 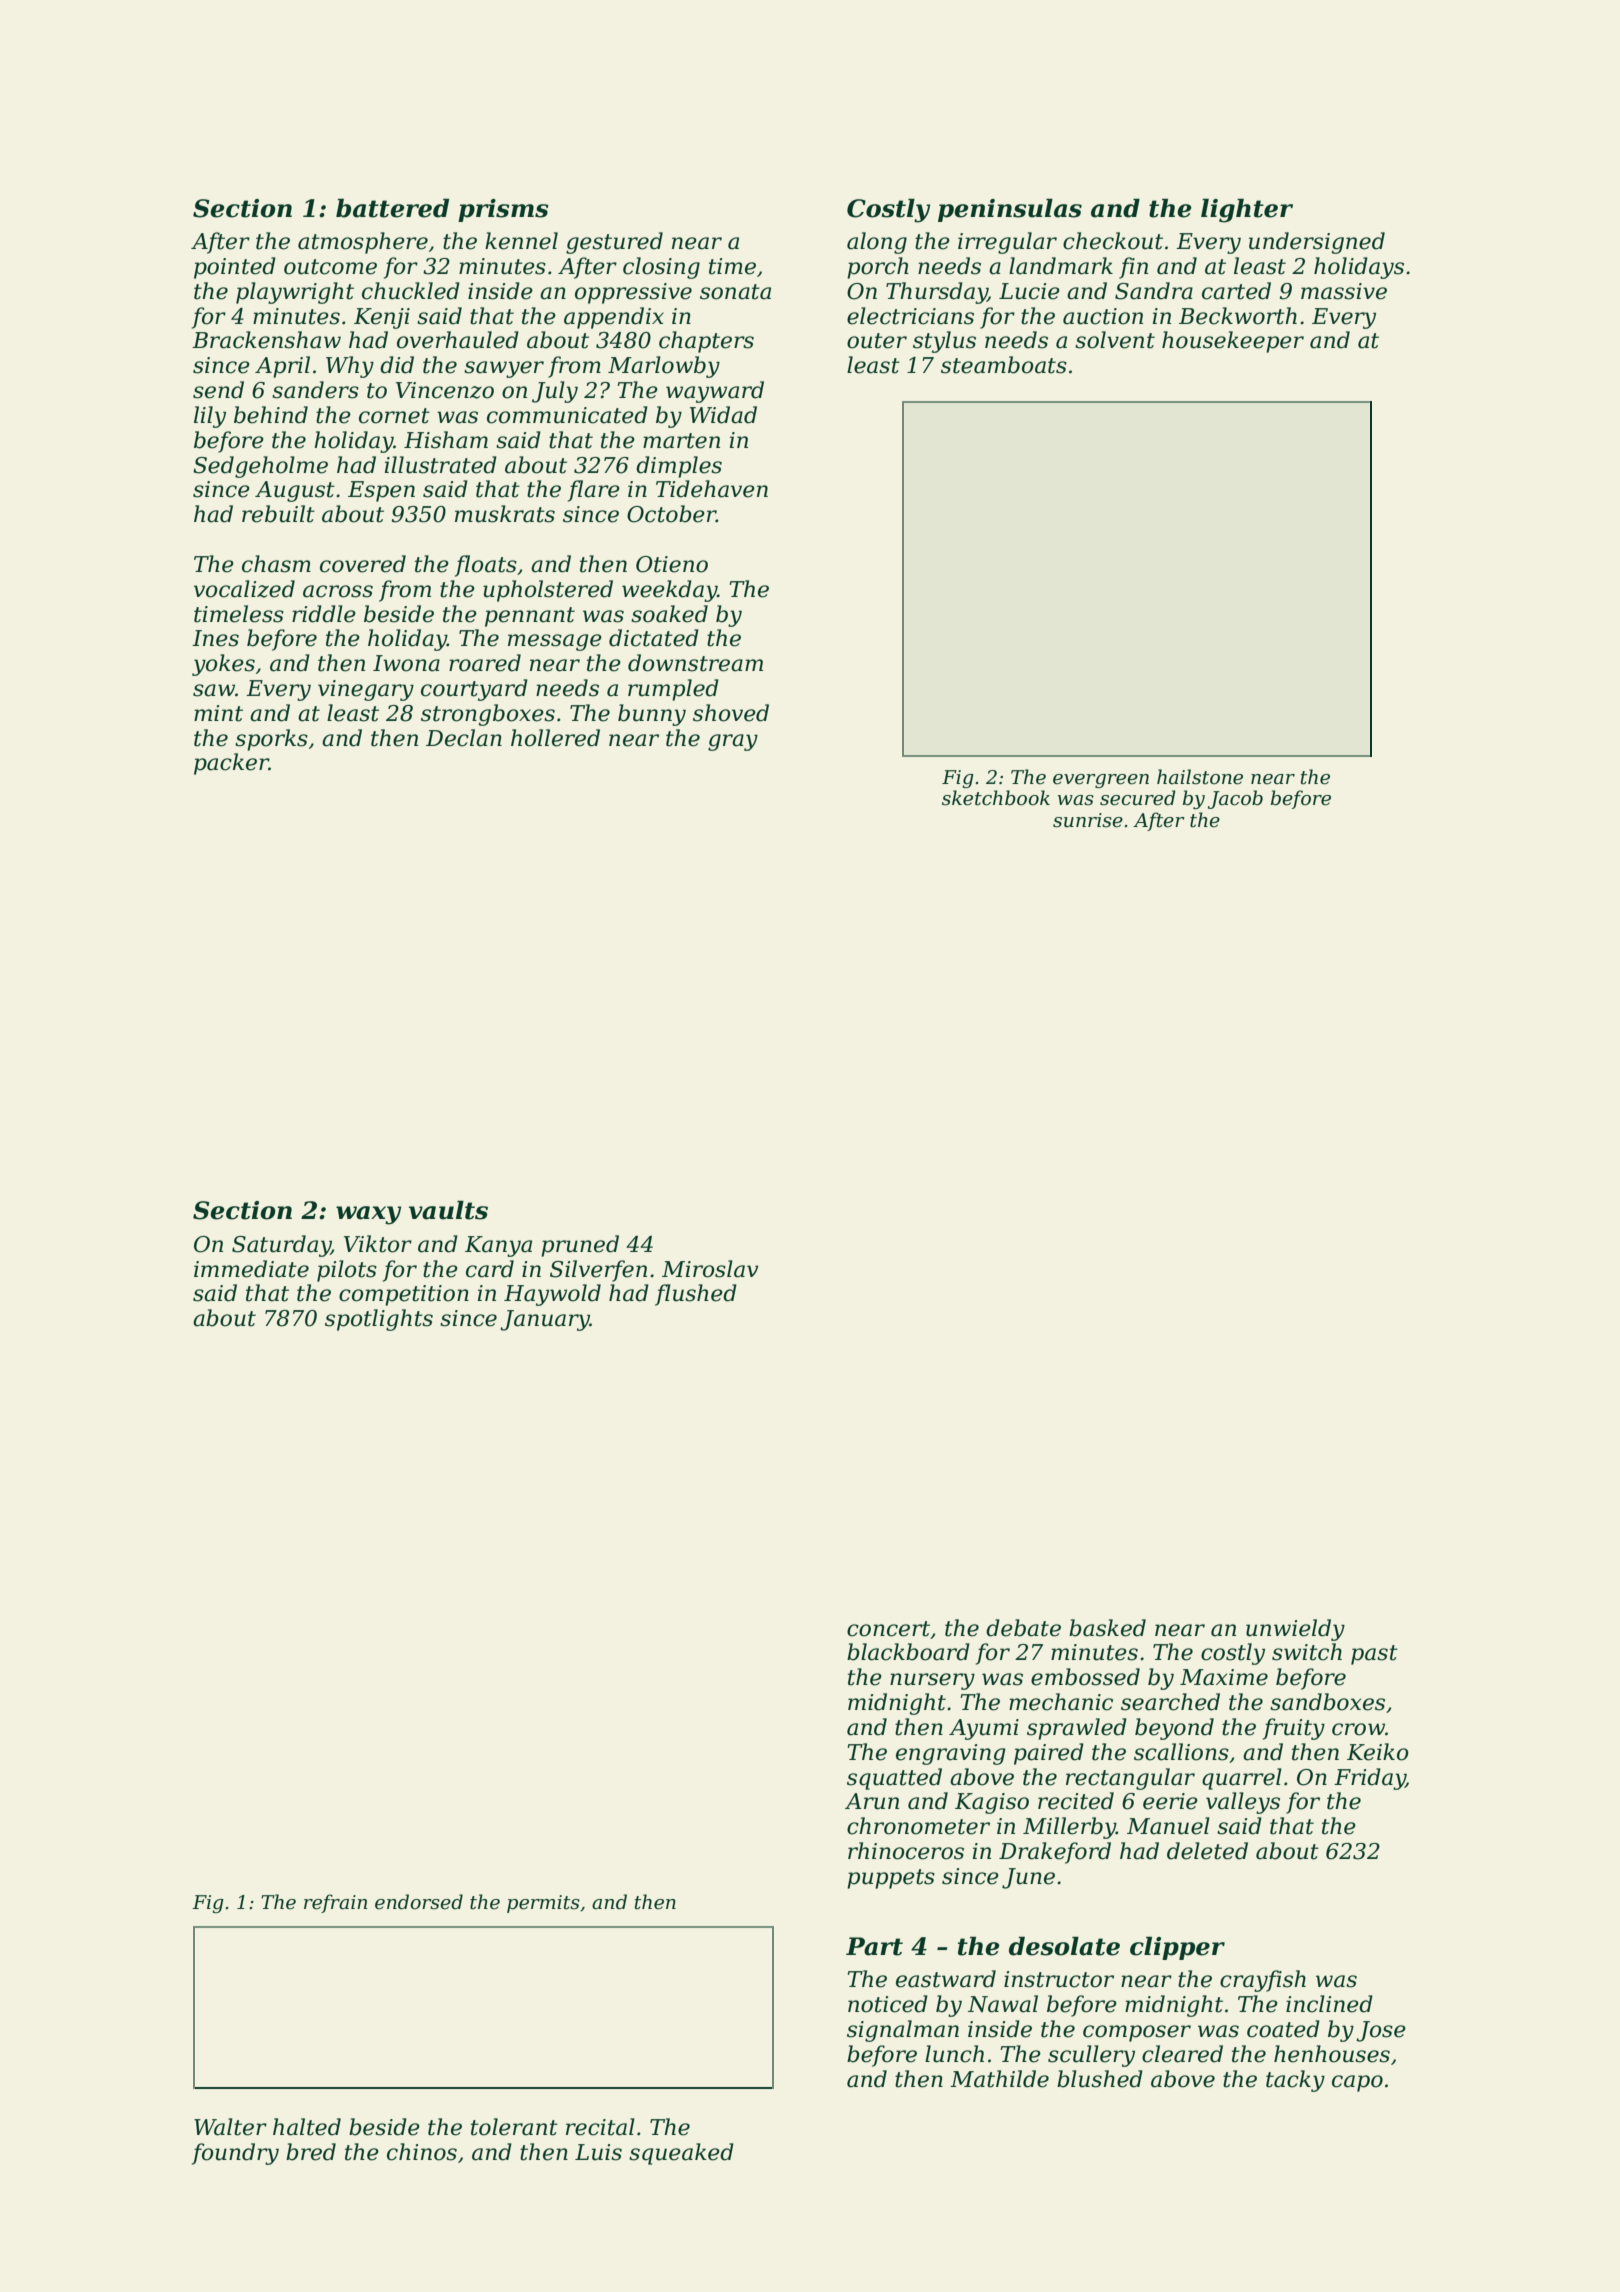 I want to click on Kagiso, so click(x=992, y=1803).
